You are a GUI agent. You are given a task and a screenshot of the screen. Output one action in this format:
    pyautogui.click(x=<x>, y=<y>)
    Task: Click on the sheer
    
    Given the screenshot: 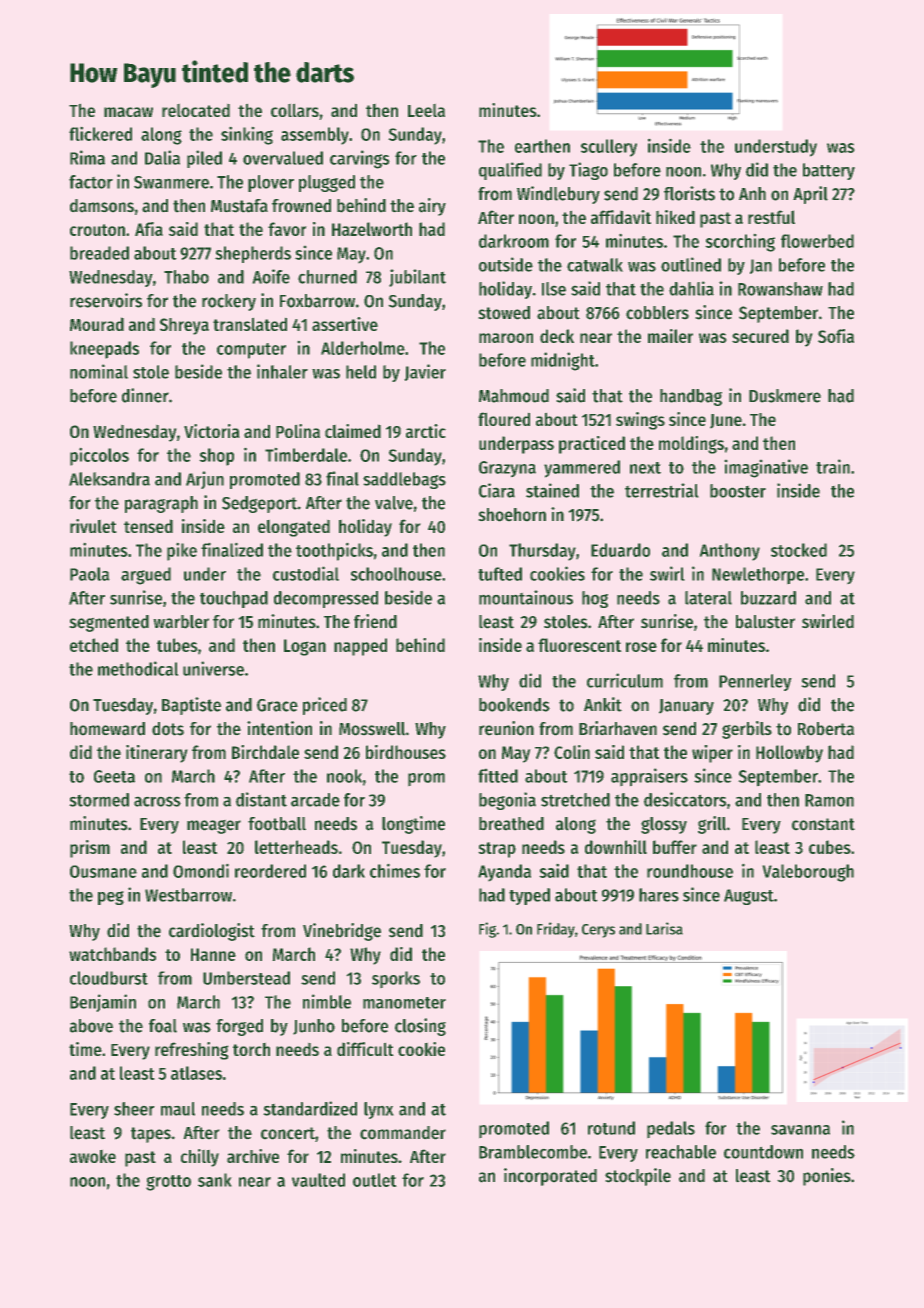 What is the action you would take?
    pyautogui.click(x=134, y=1109)
